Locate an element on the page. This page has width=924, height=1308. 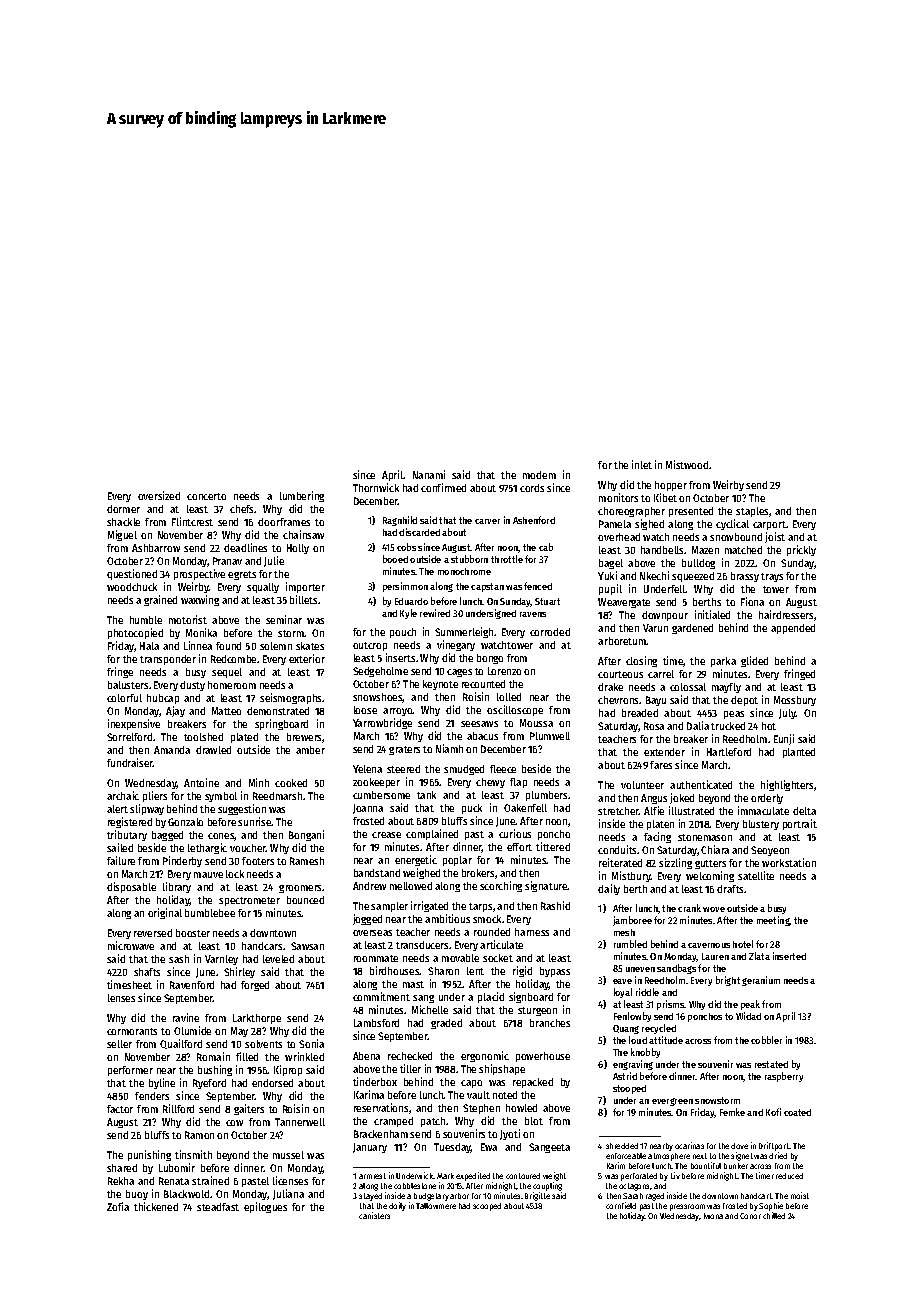
dormer is located at coordinates (123, 509).
